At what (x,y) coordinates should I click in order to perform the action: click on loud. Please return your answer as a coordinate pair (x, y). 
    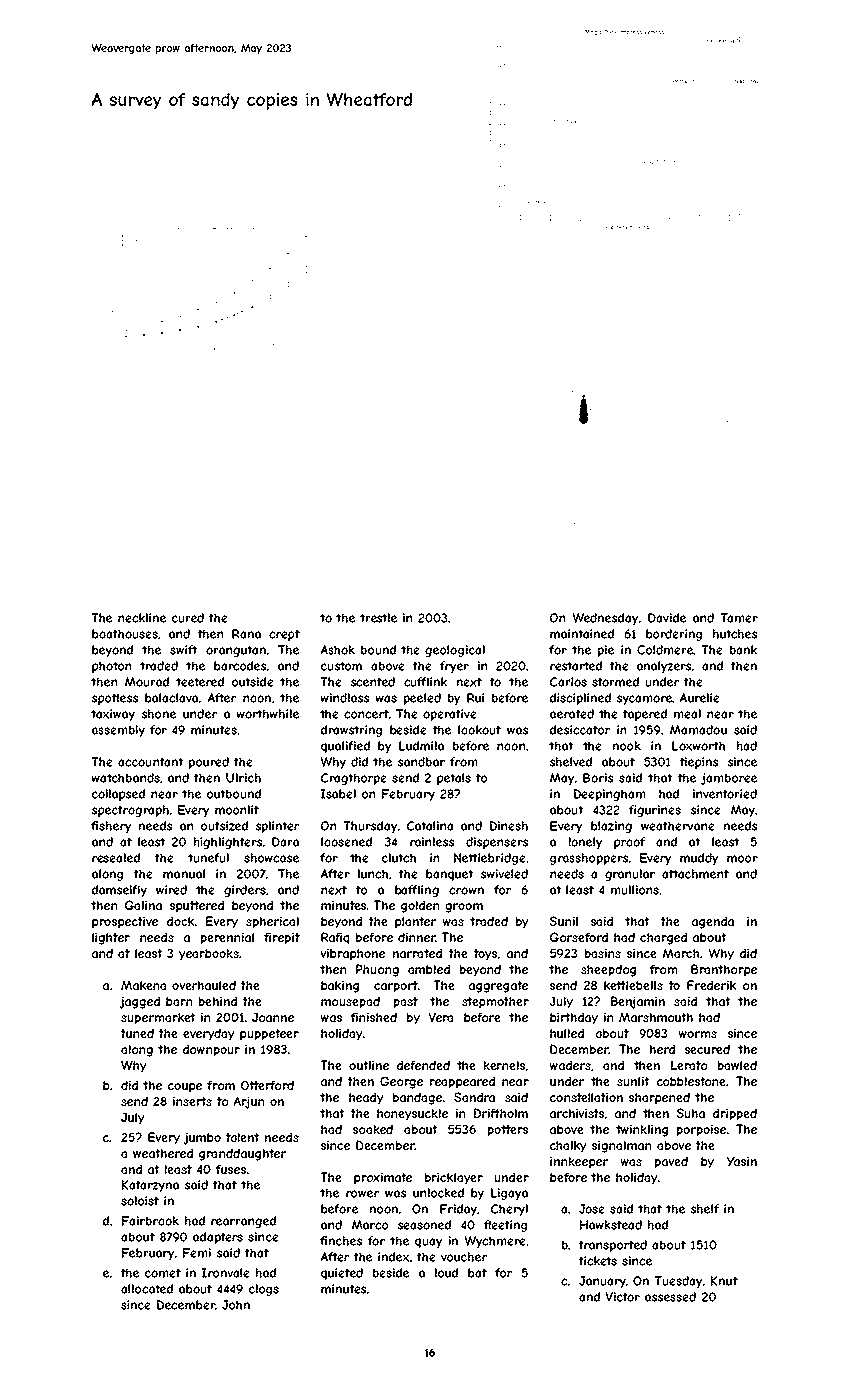
    Looking at the image, I should click on (446, 1273).
